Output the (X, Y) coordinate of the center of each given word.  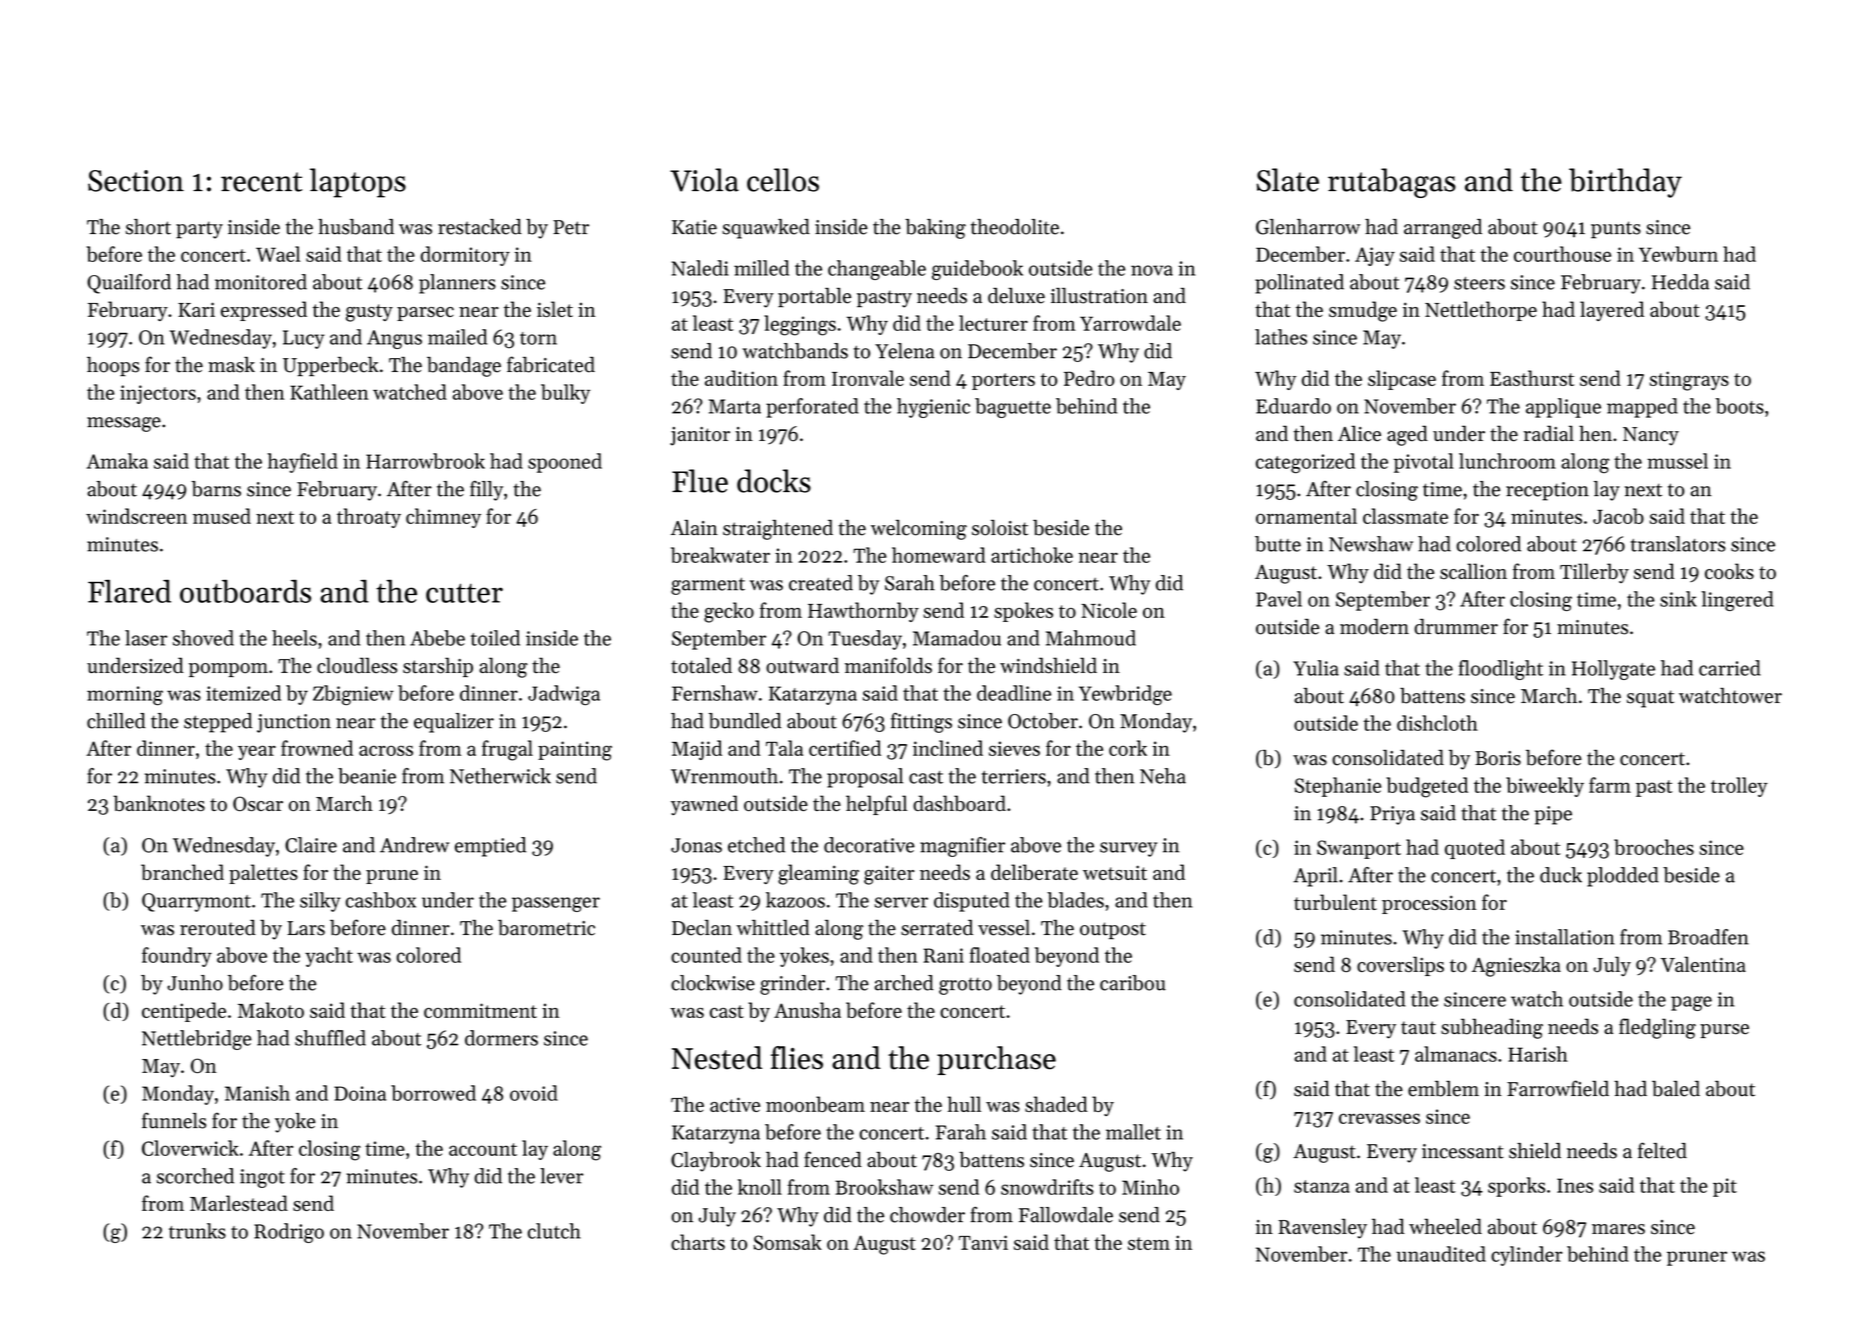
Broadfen (1708, 937)
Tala (784, 748)
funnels (174, 1120)
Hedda (1680, 282)
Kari (196, 309)
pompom (228, 670)
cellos (783, 180)
